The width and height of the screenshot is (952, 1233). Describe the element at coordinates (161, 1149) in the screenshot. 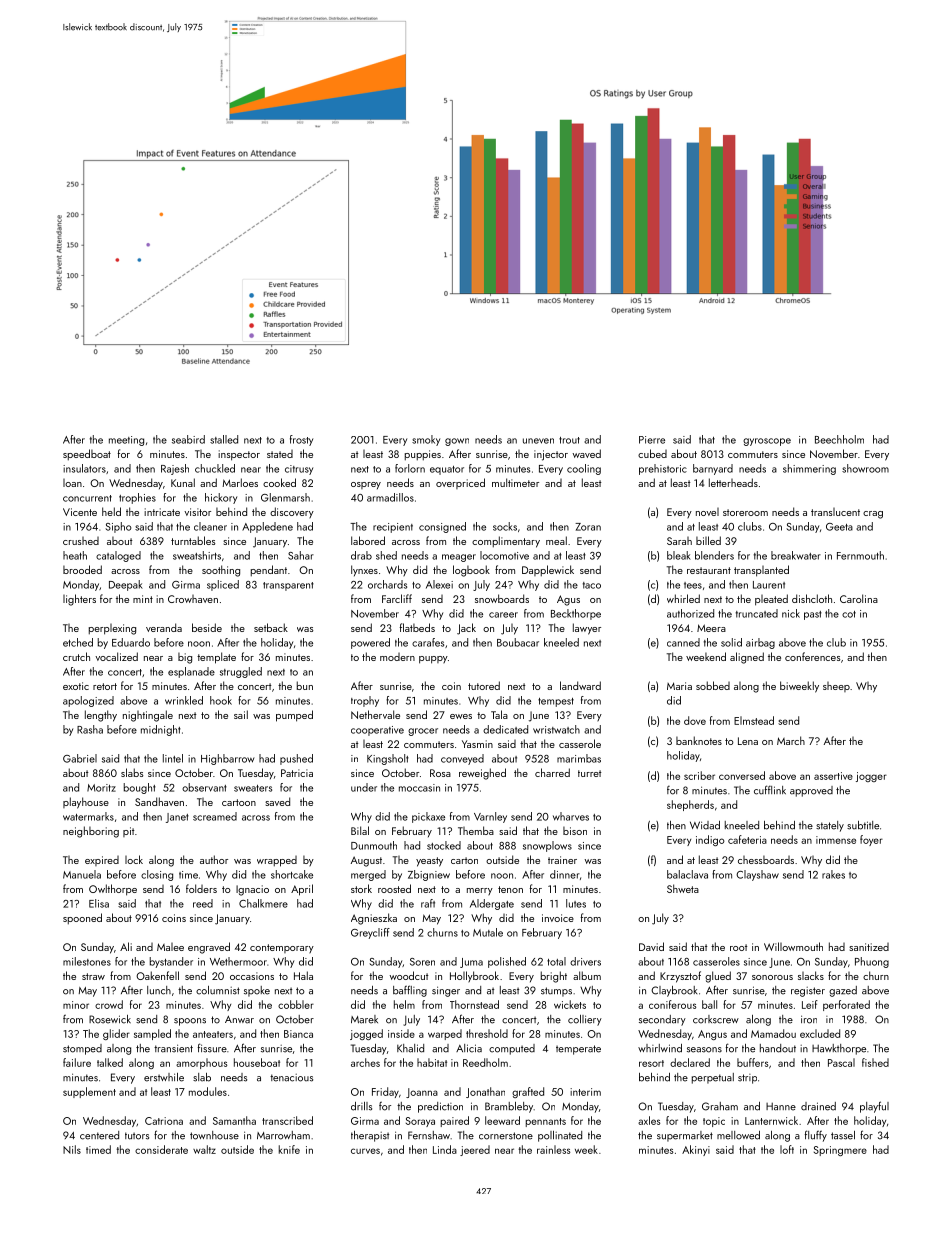

I see `considerate` at that location.
